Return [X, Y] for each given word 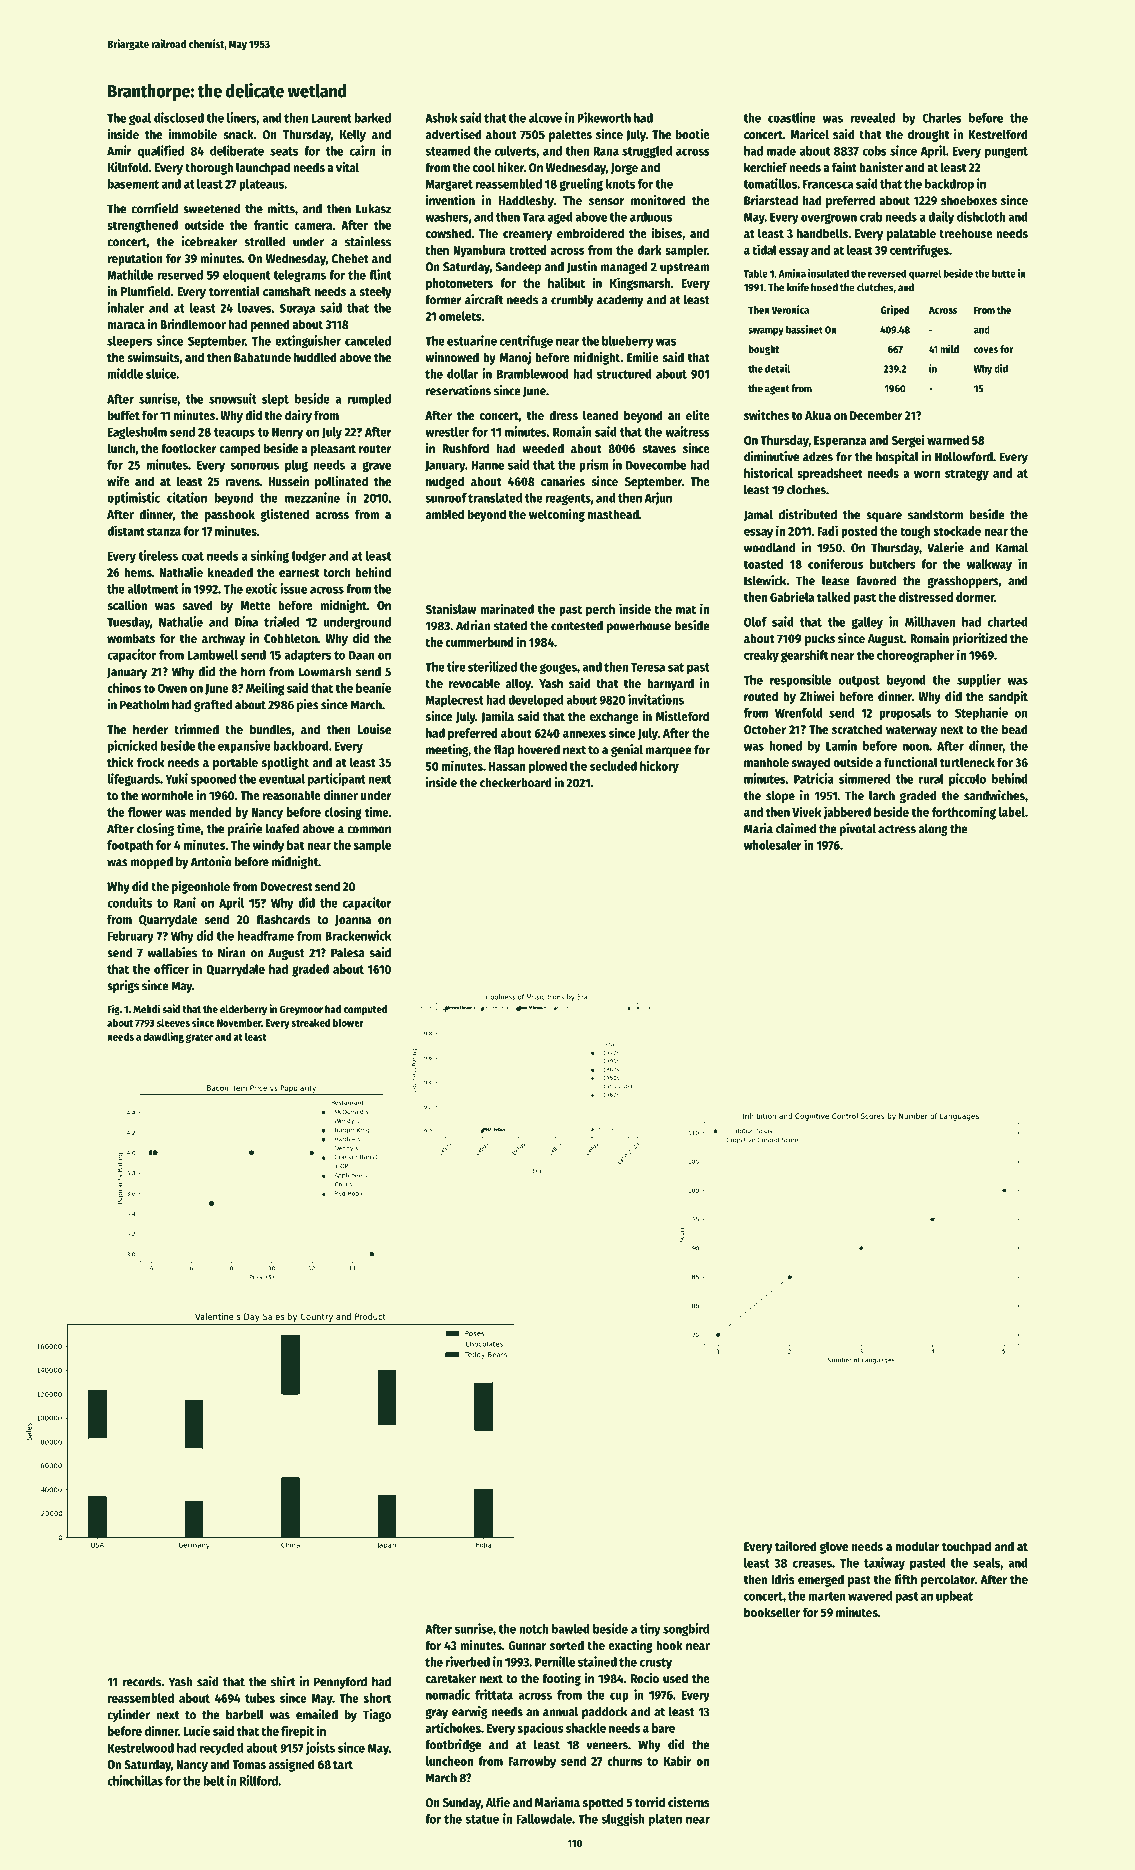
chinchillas [135, 1780]
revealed [872, 118]
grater [199, 1038]
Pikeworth [604, 117]
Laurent [332, 118]
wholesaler [773, 845]
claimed [796, 828]
